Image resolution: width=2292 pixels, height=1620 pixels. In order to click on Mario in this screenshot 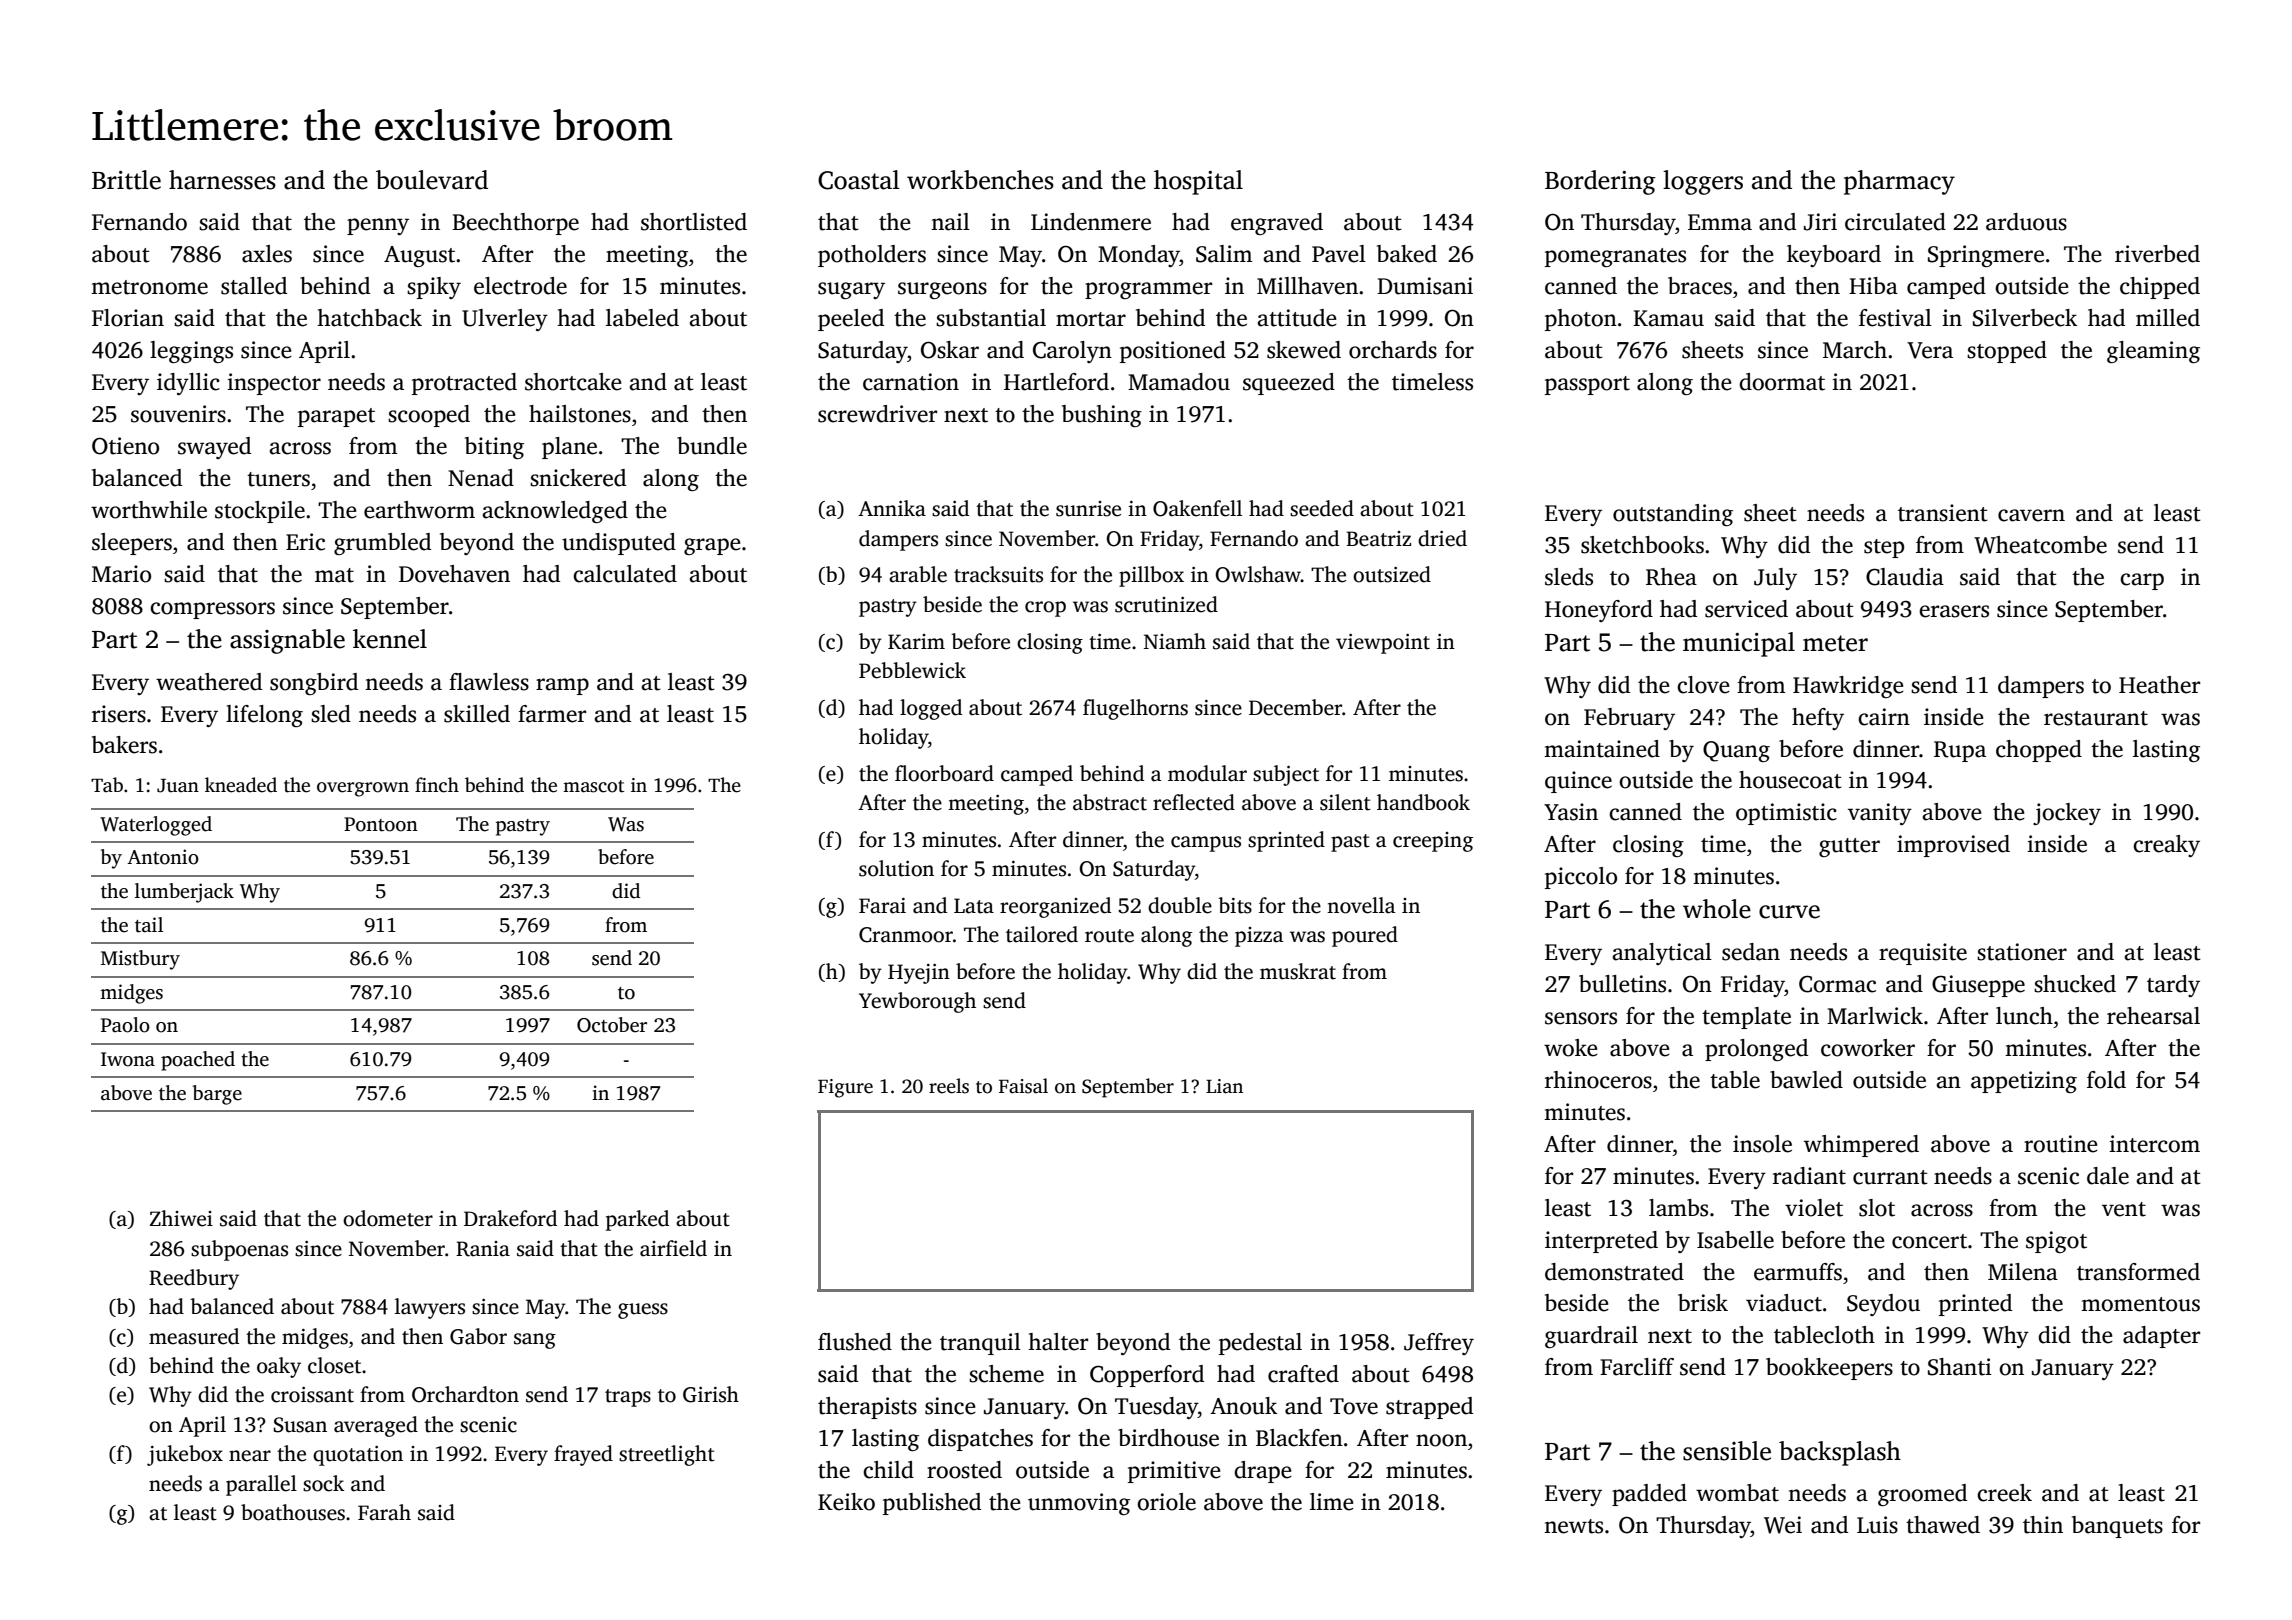, I will do `click(121, 574)`.
